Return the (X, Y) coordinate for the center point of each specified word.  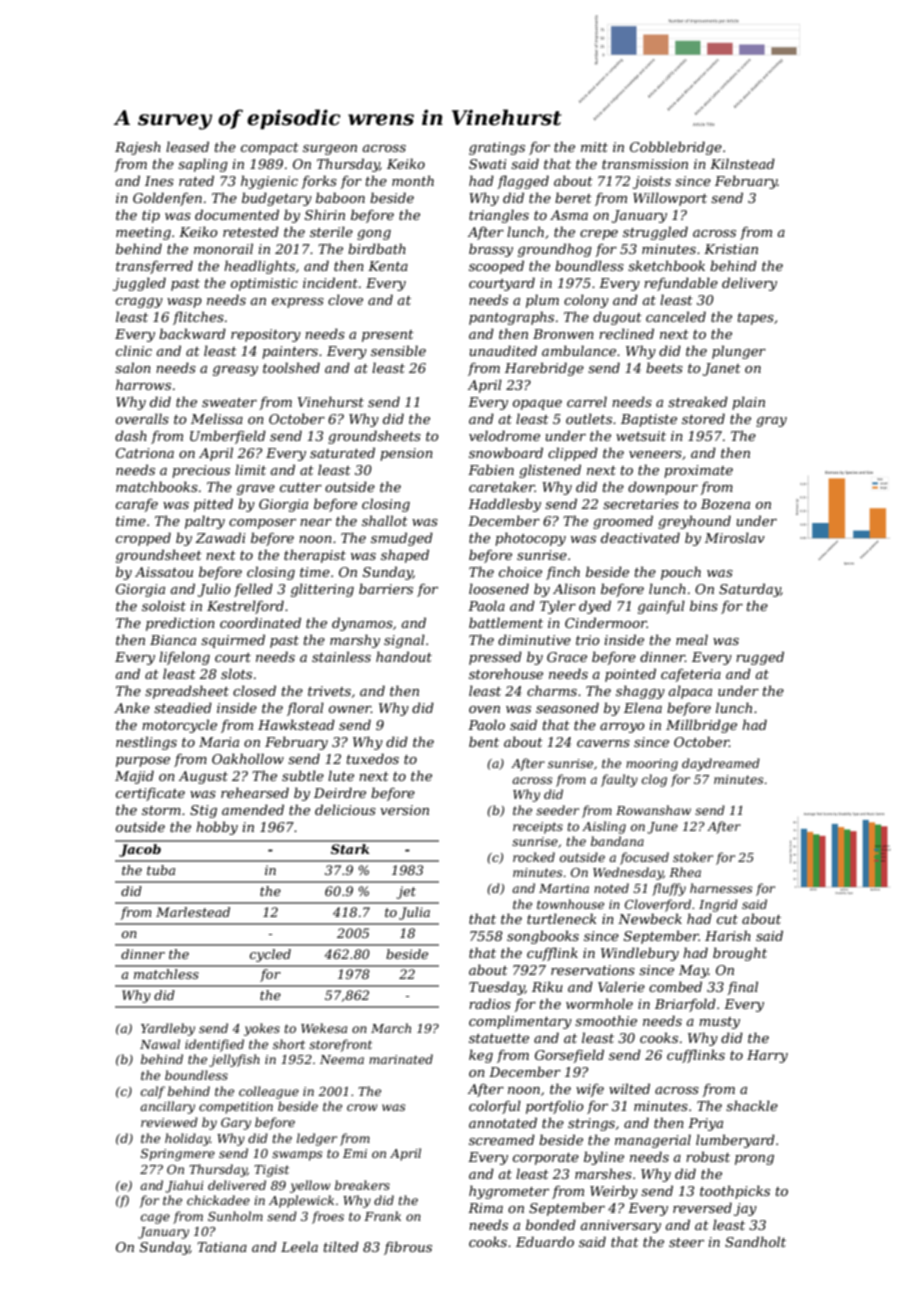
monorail (223, 248)
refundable (681, 284)
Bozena (725, 504)
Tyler (558, 607)
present (388, 336)
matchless (166, 974)
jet (406, 892)
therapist (315, 556)
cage (155, 1219)
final (742, 988)
